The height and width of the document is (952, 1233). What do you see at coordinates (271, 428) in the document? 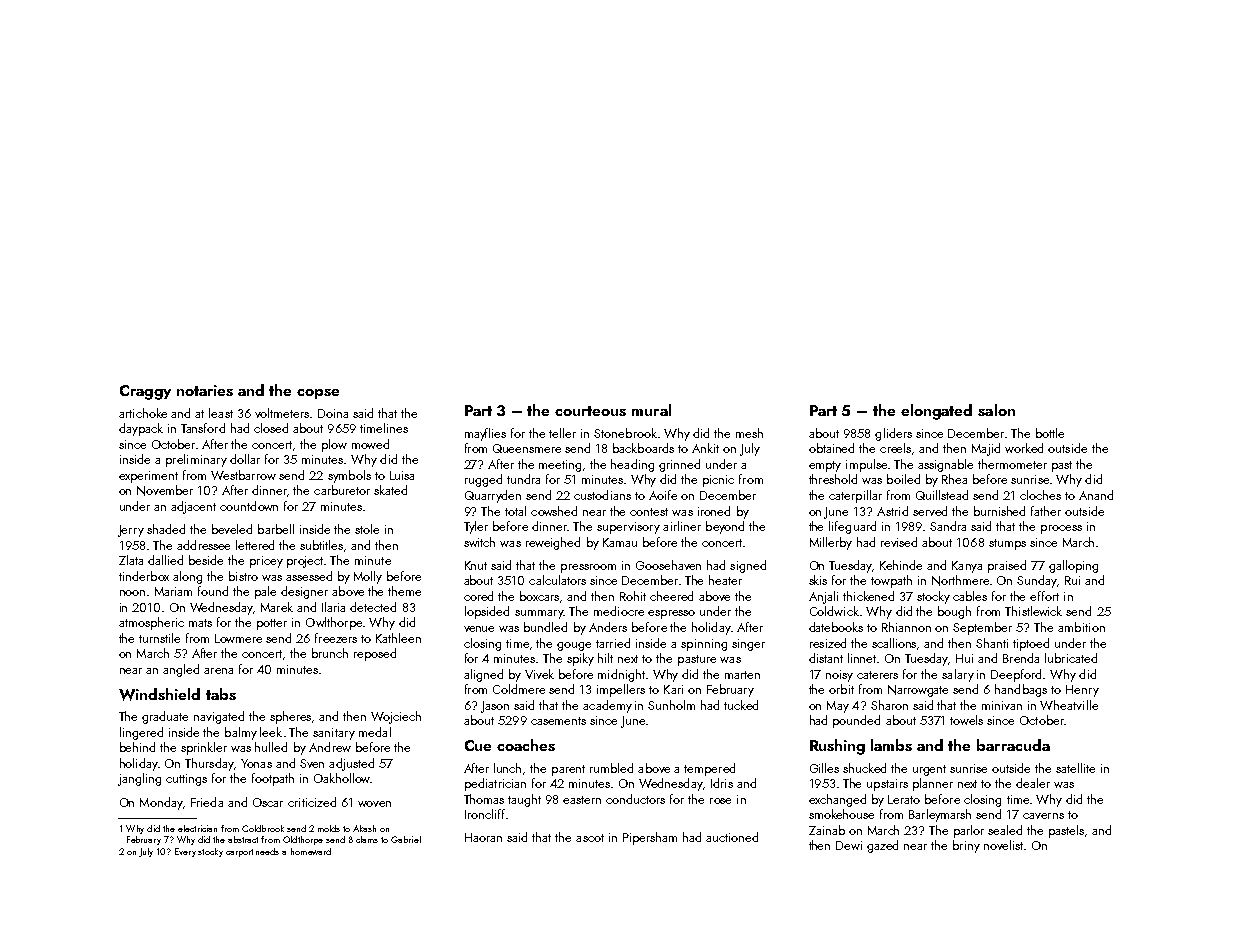
I see `closed` at bounding box center [271, 428].
